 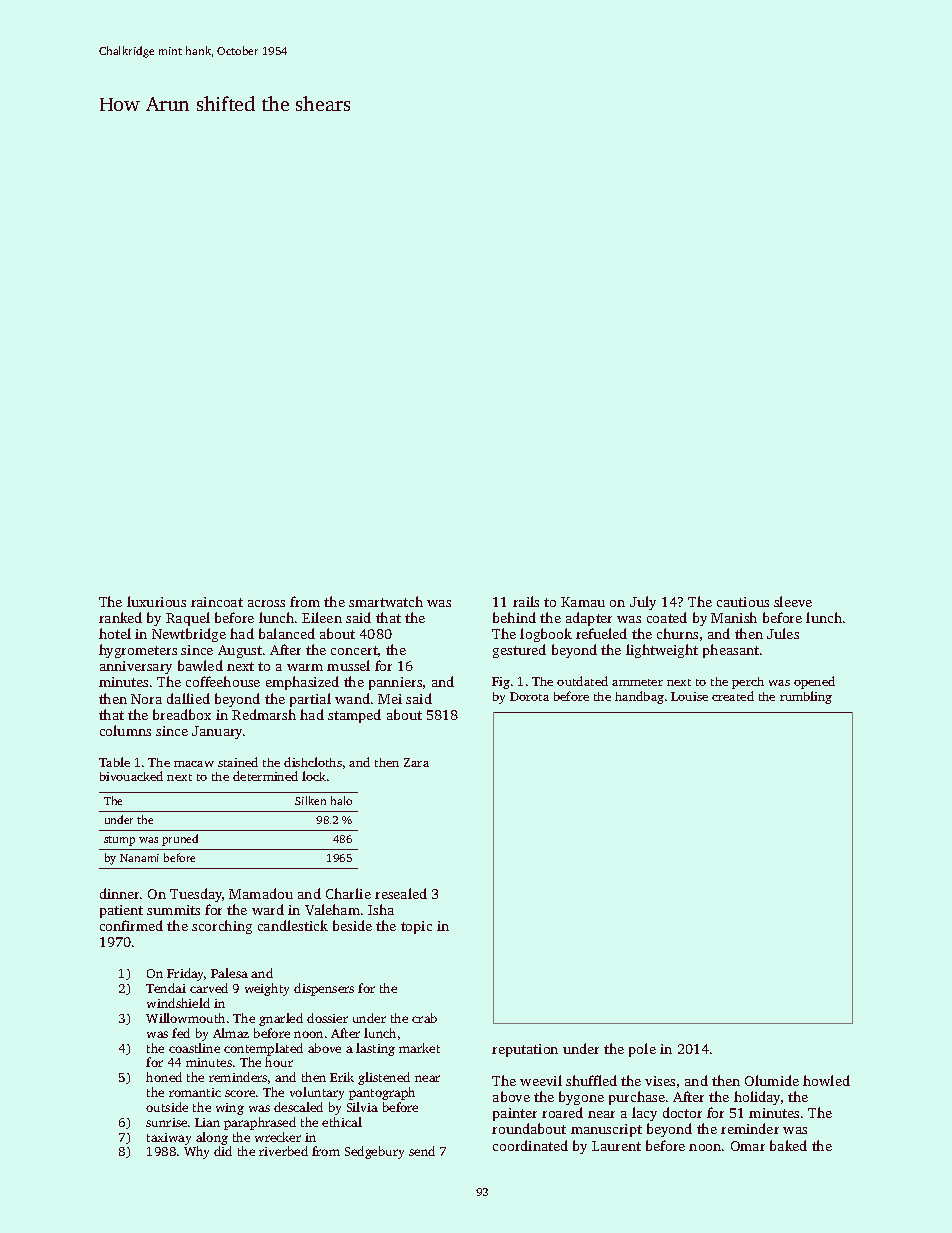 What do you see at coordinates (526, 601) in the image?
I see `rails` at bounding box center [526, 601].
